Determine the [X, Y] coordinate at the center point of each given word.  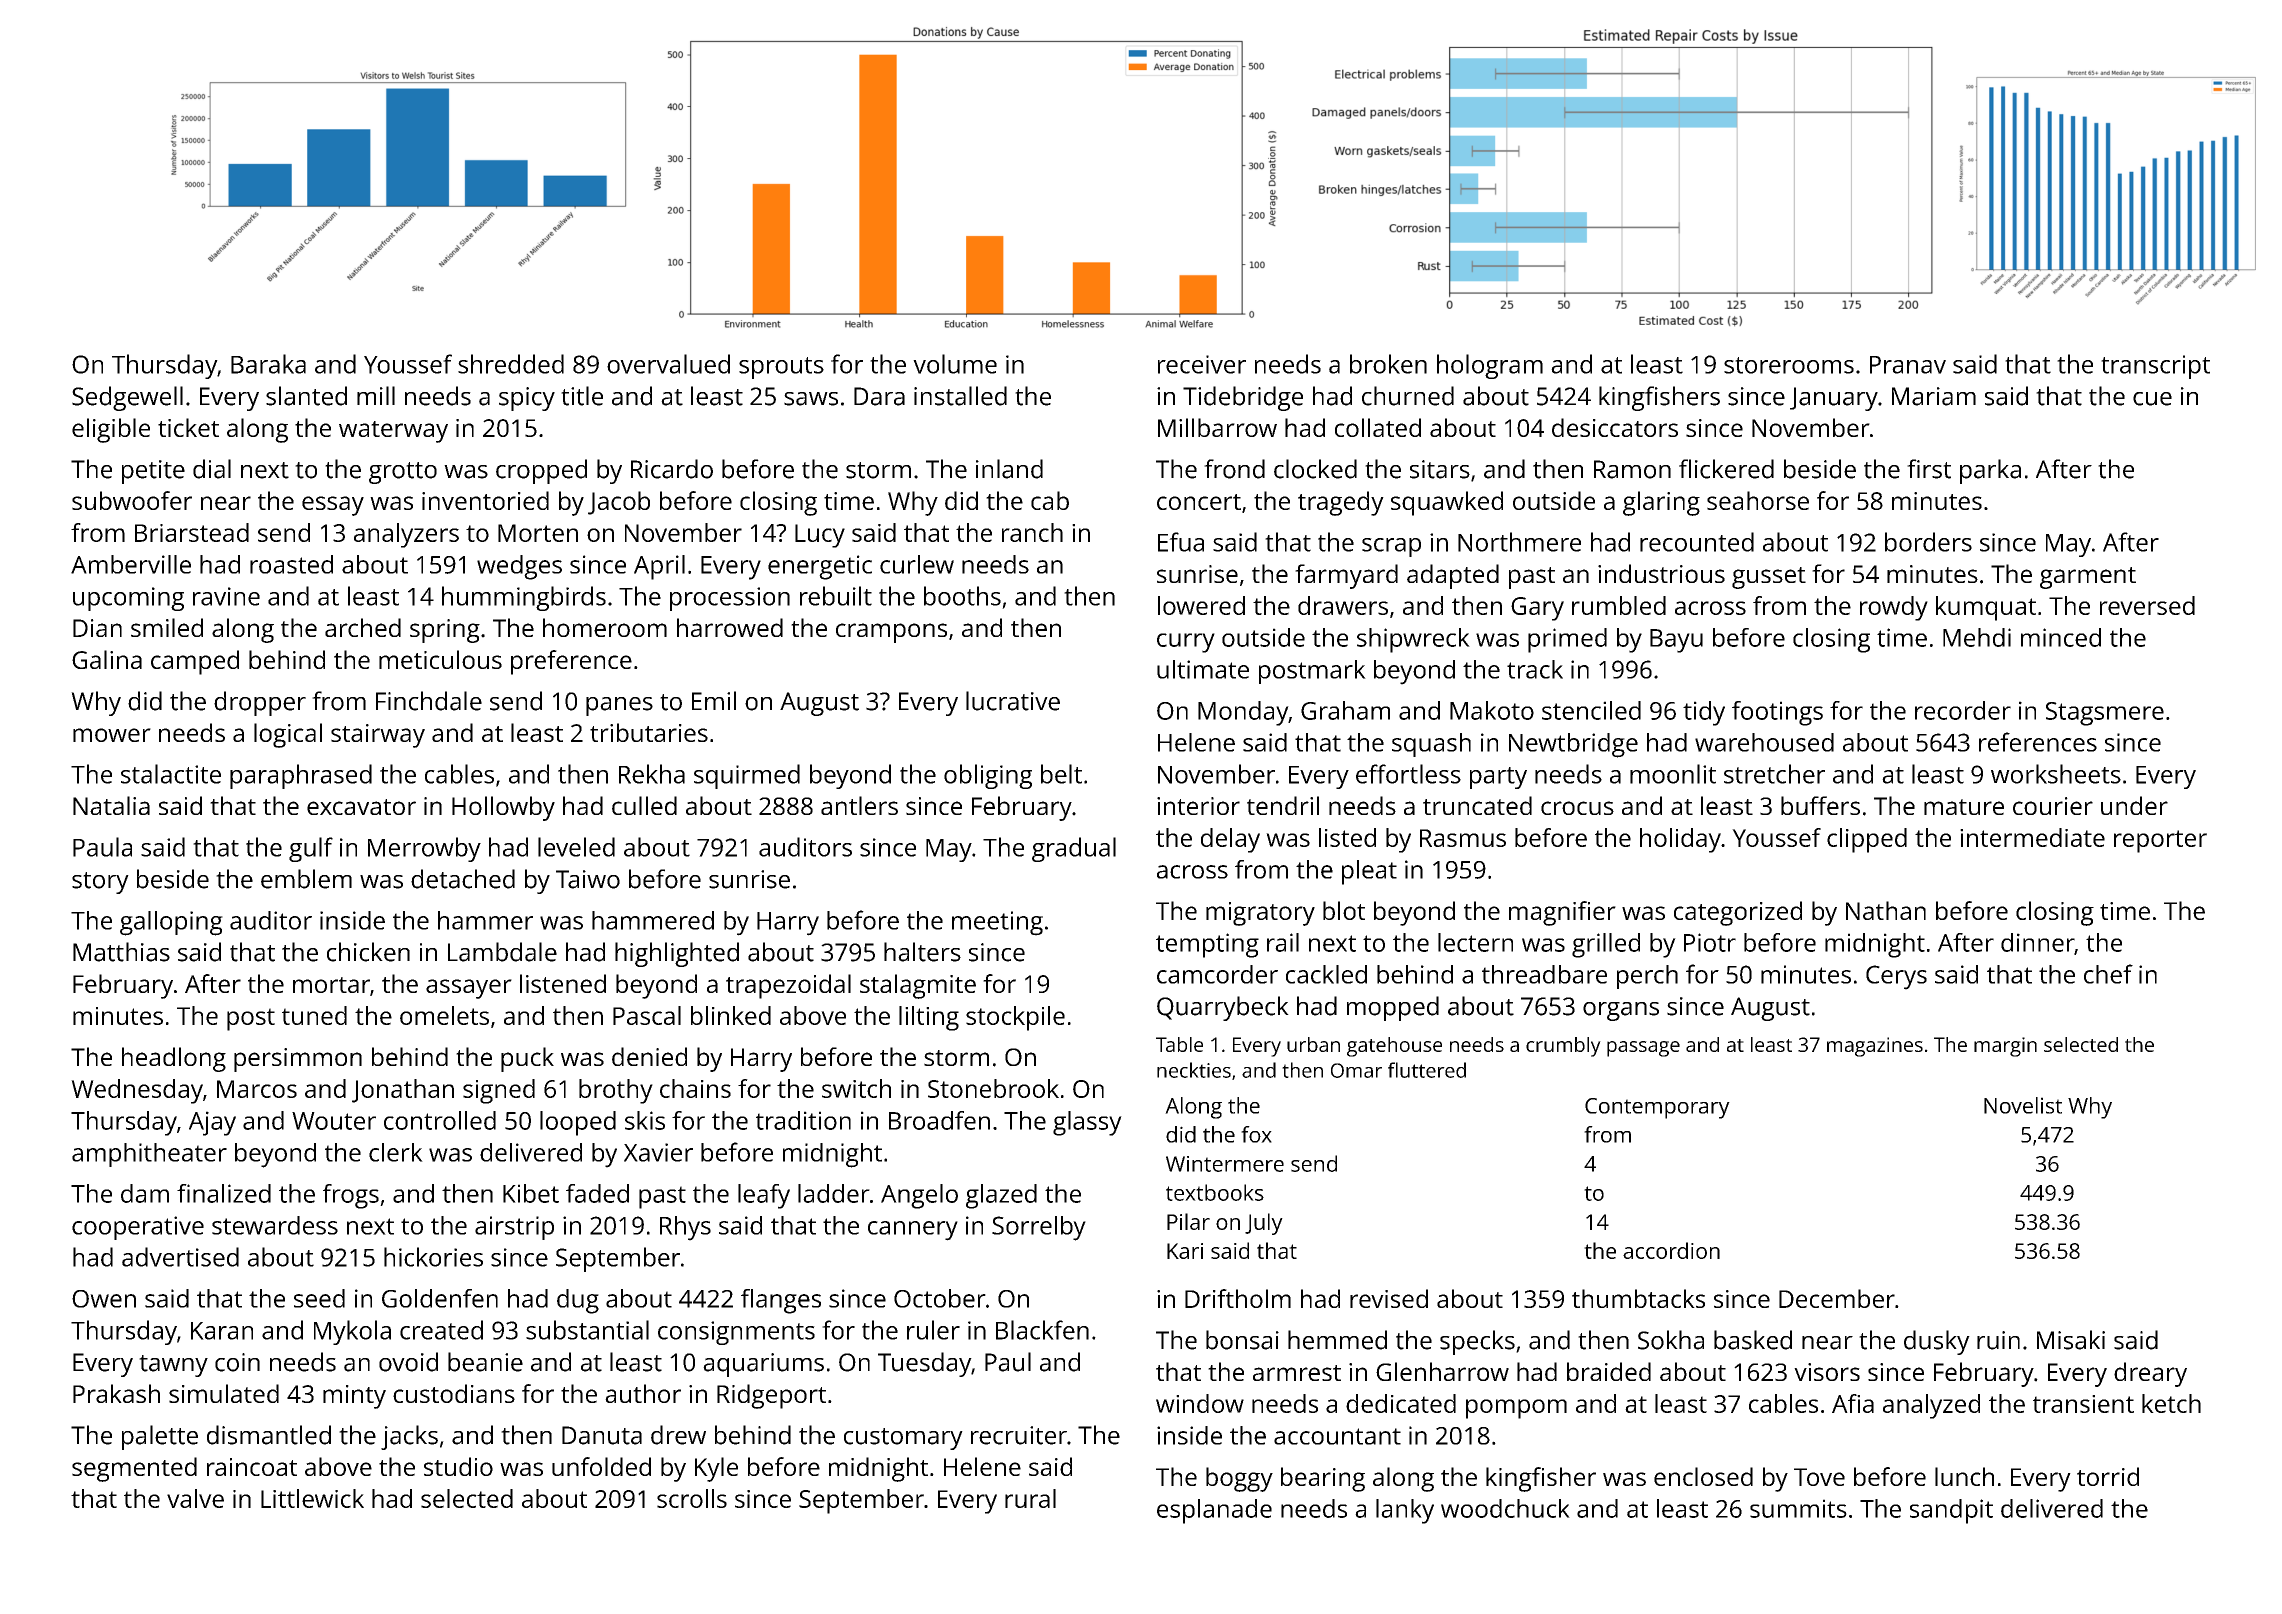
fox [1256, 1134]
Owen [104, 1299]
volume [955, 364]
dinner [2037, 942]
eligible [111, 430]
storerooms [1789, 365]
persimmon [298, 1060]
